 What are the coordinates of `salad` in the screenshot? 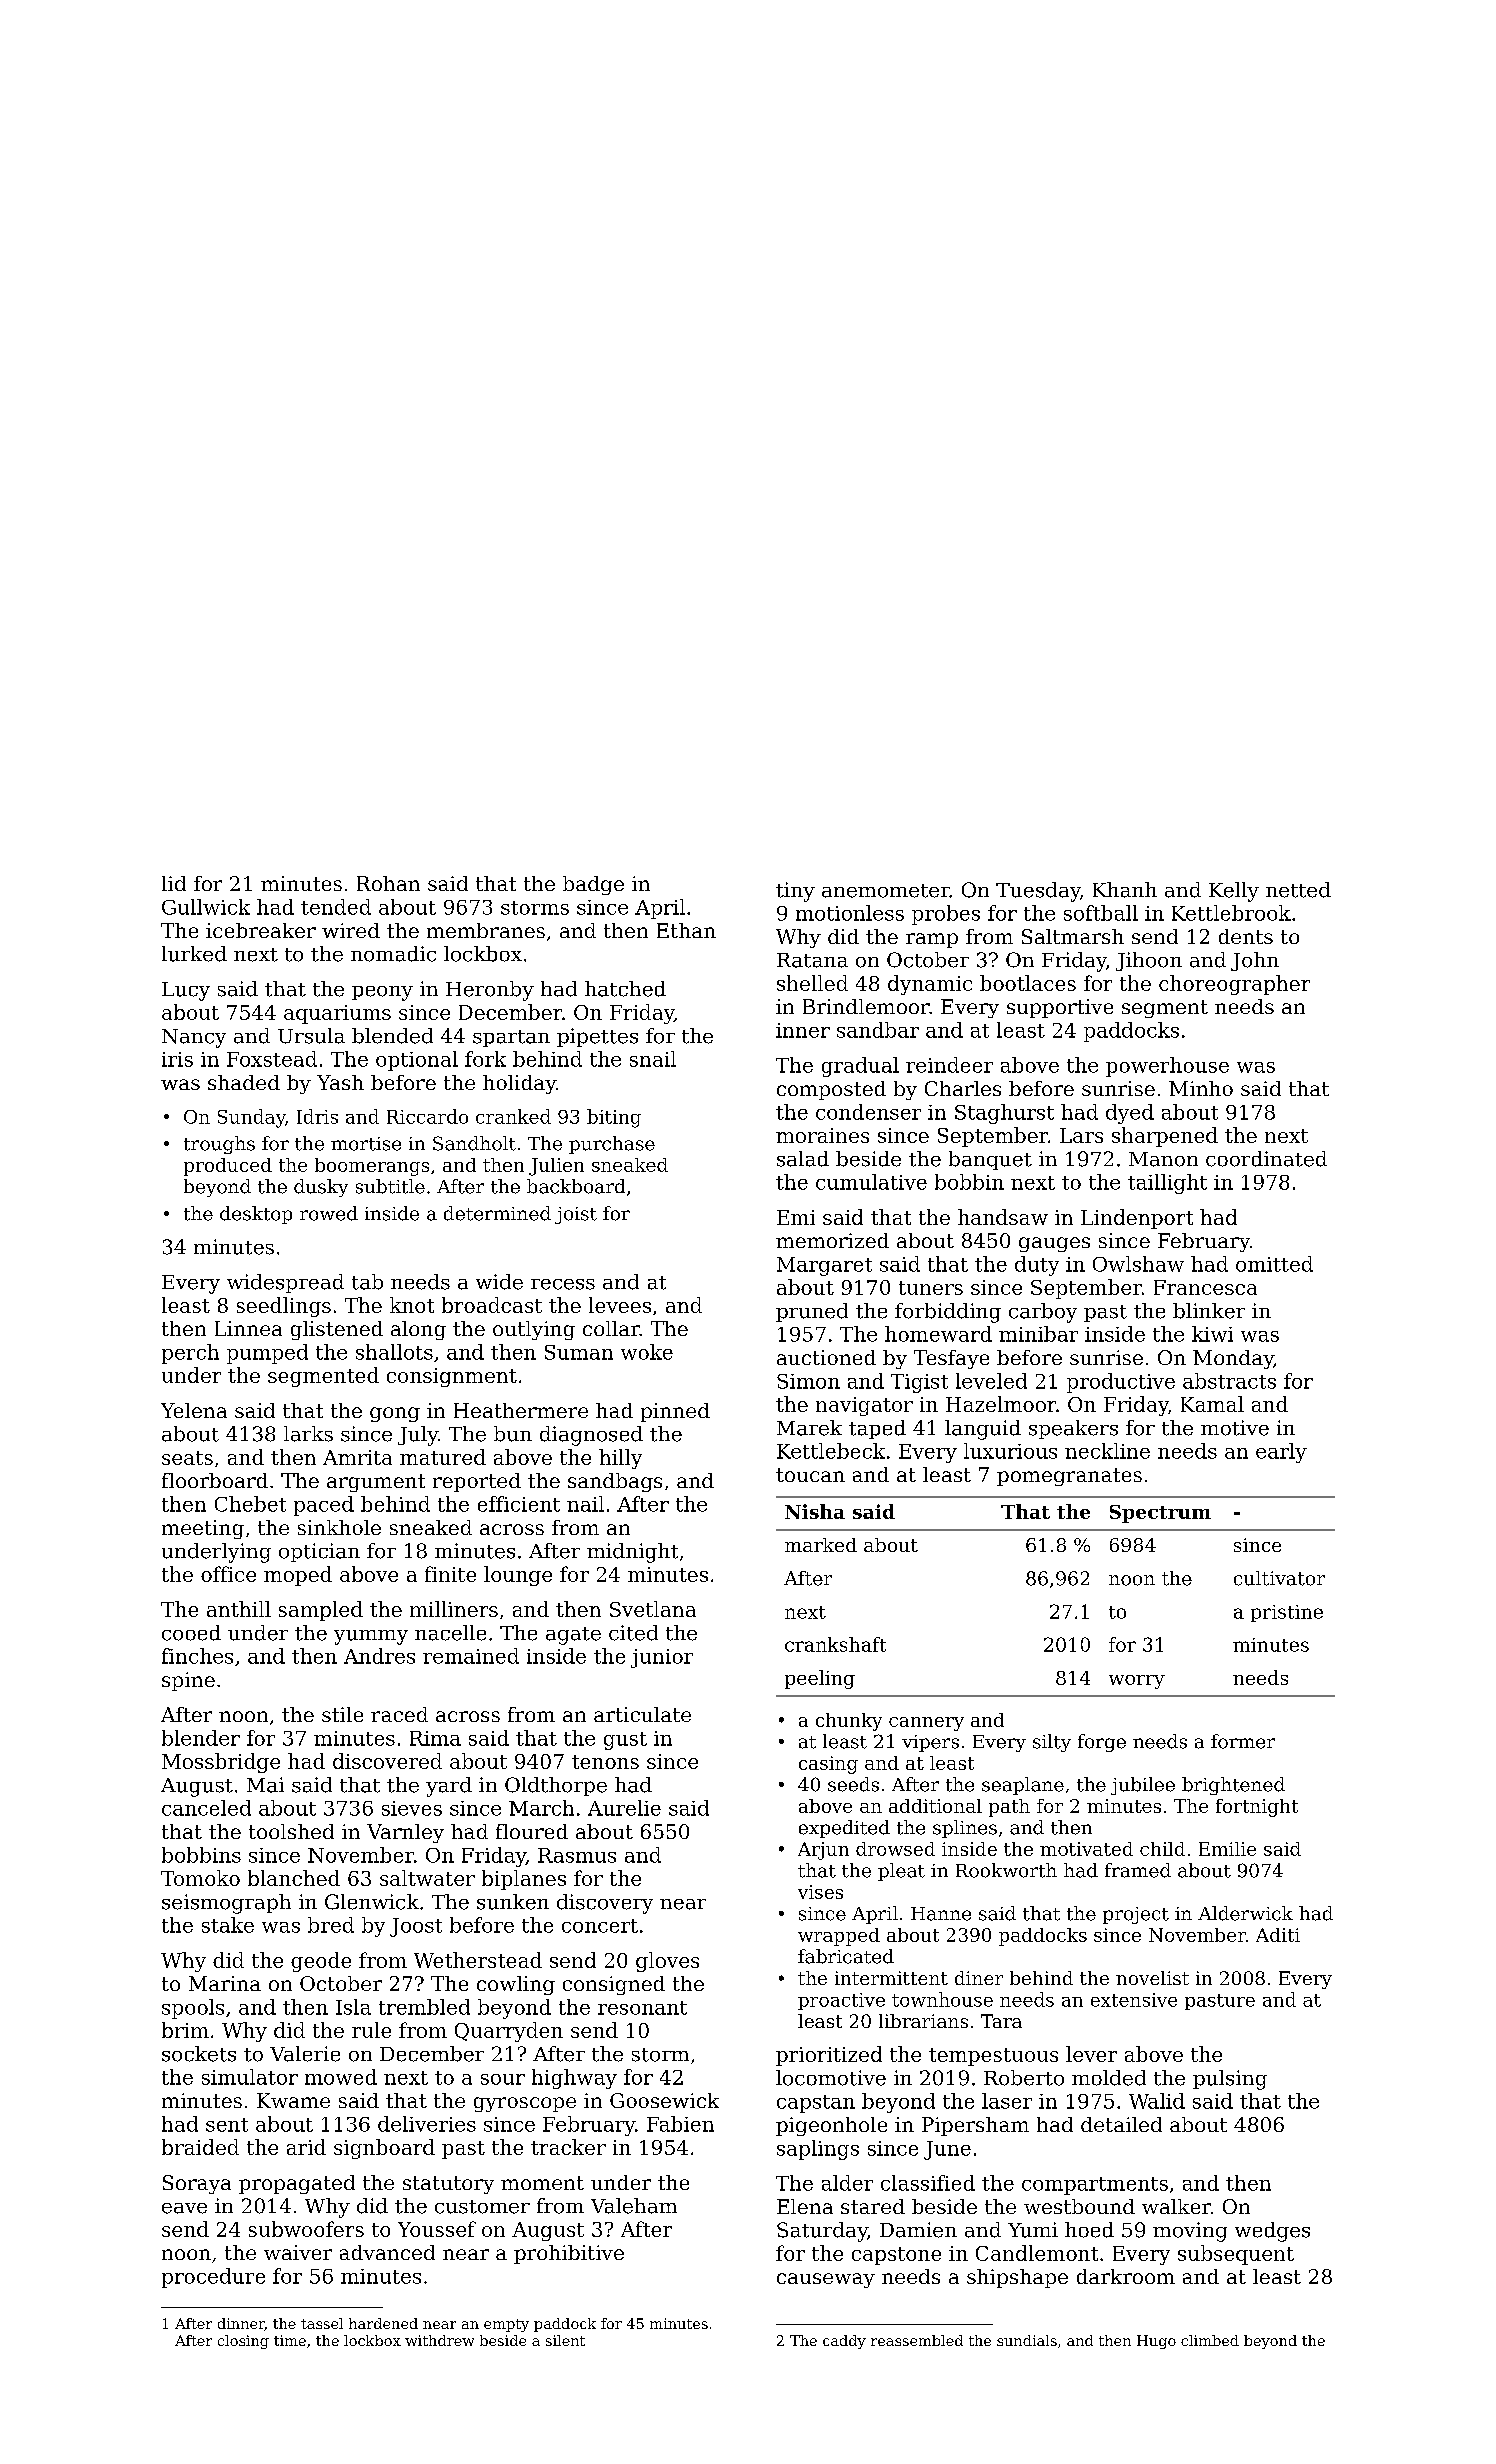 It's located at (803, 1159).
